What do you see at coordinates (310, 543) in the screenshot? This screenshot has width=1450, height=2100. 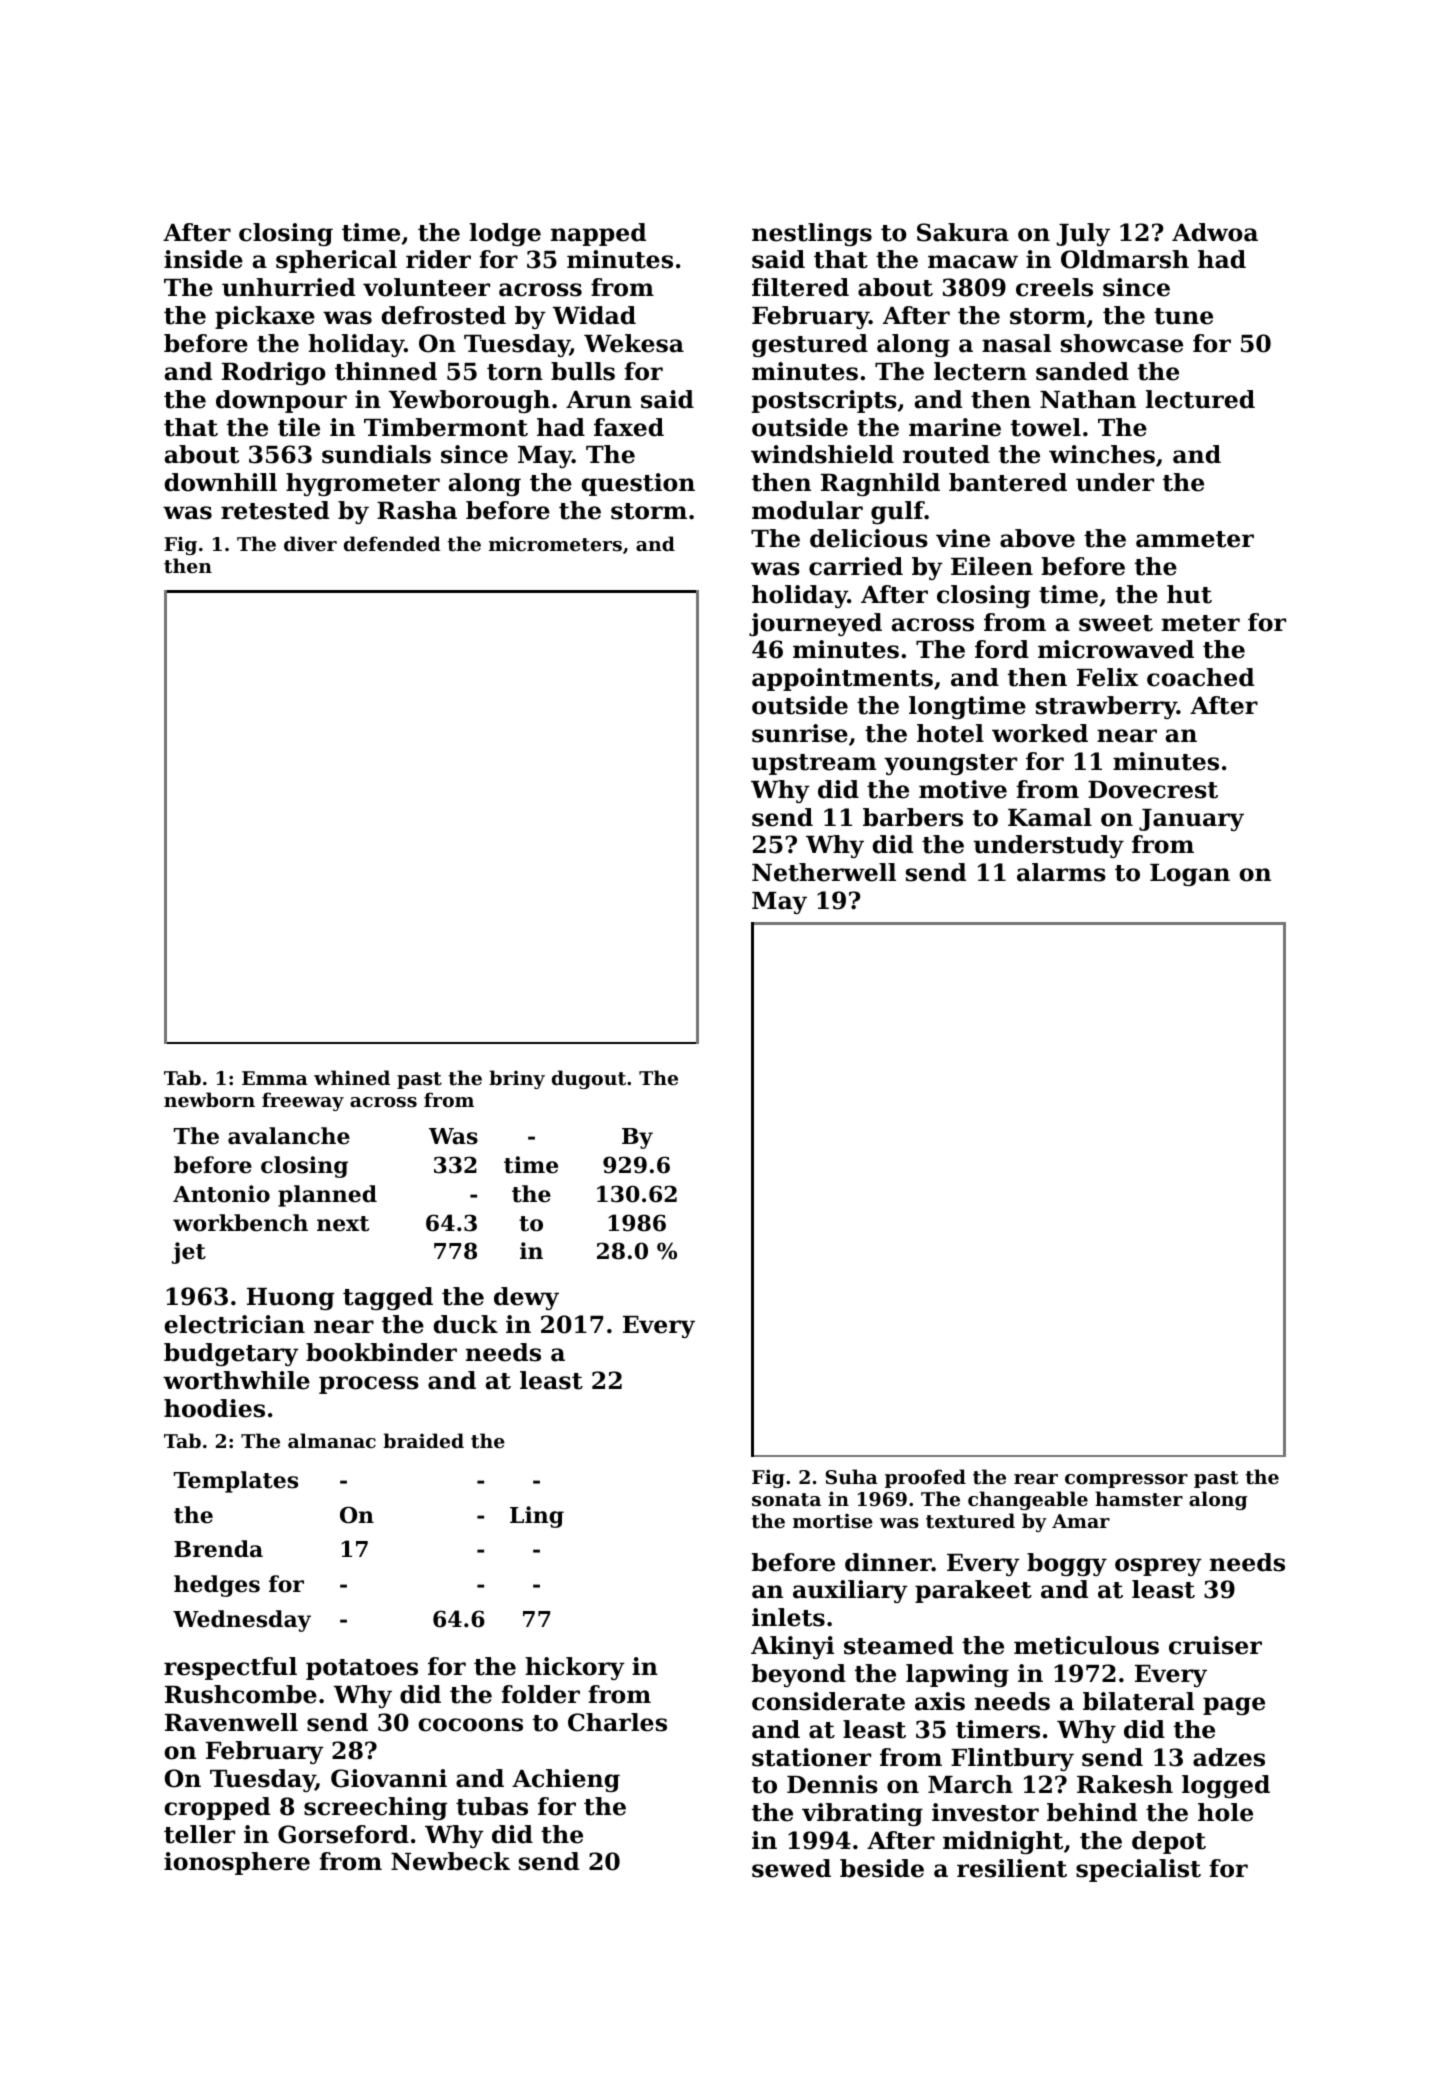 I see `diver` at bounding box center [310, 543].
